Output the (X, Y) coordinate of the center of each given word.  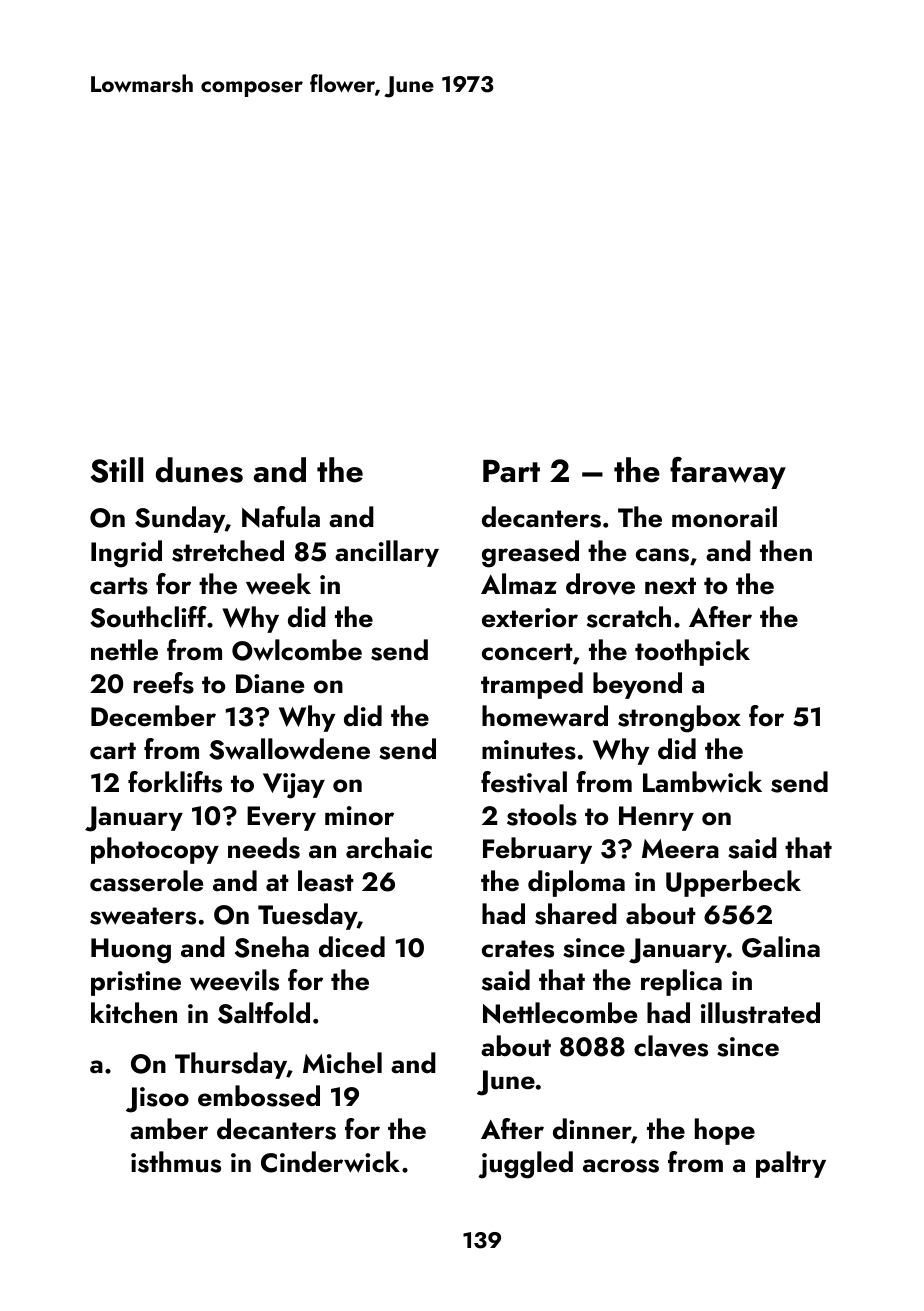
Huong (131, 951)
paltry (791, 1164)
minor (359, 816)
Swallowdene (289, 749)
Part (511, 471)
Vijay (294, 786)
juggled (526, 1165)
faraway (728, 473)
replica (681, 982)
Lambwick (702, 782)
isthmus (176, 1162)
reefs (164, 683)
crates (518, 949)
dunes (199, 470)
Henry (656, 818)
